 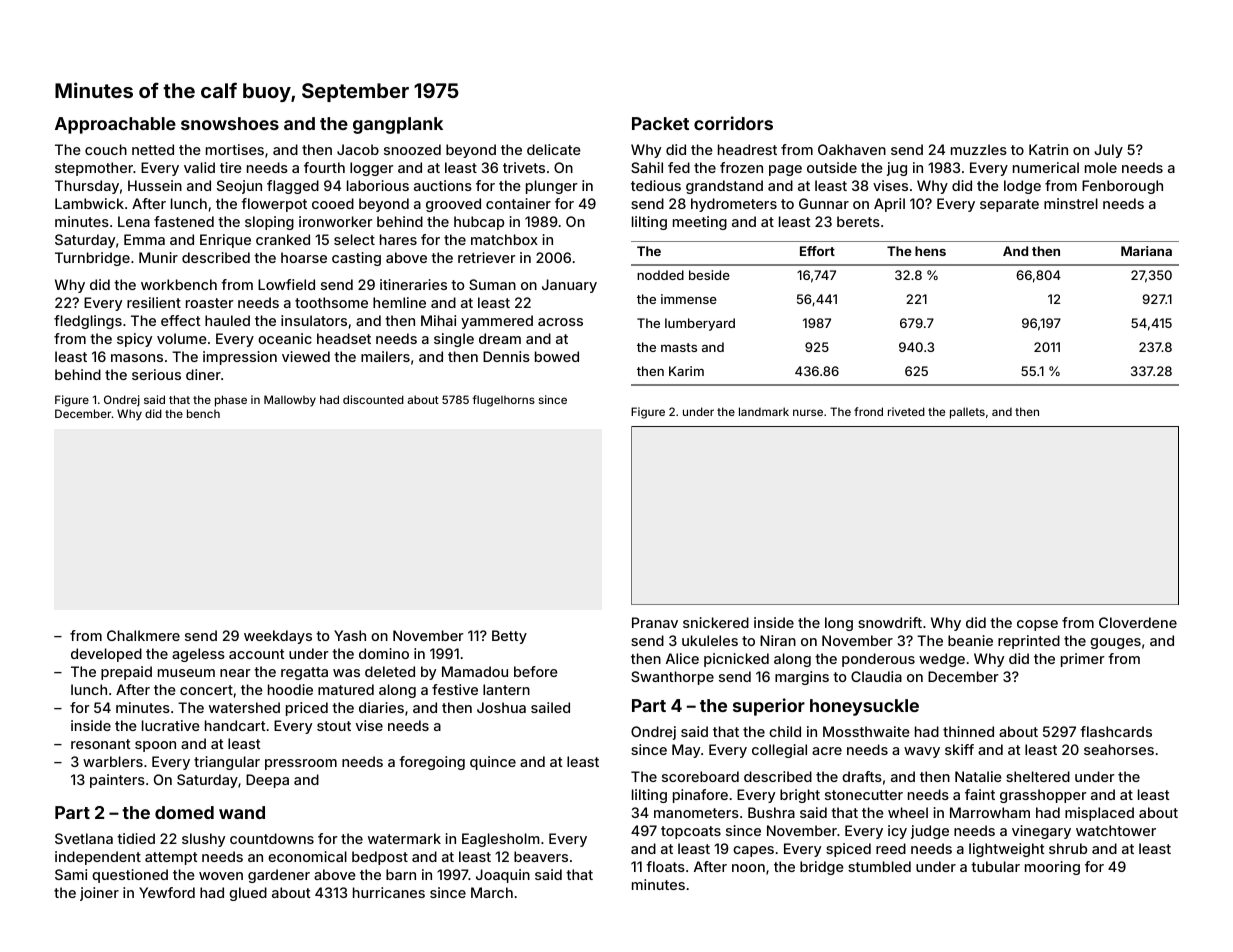 I want to click on snowshoes, so click(x=230, y=123).
